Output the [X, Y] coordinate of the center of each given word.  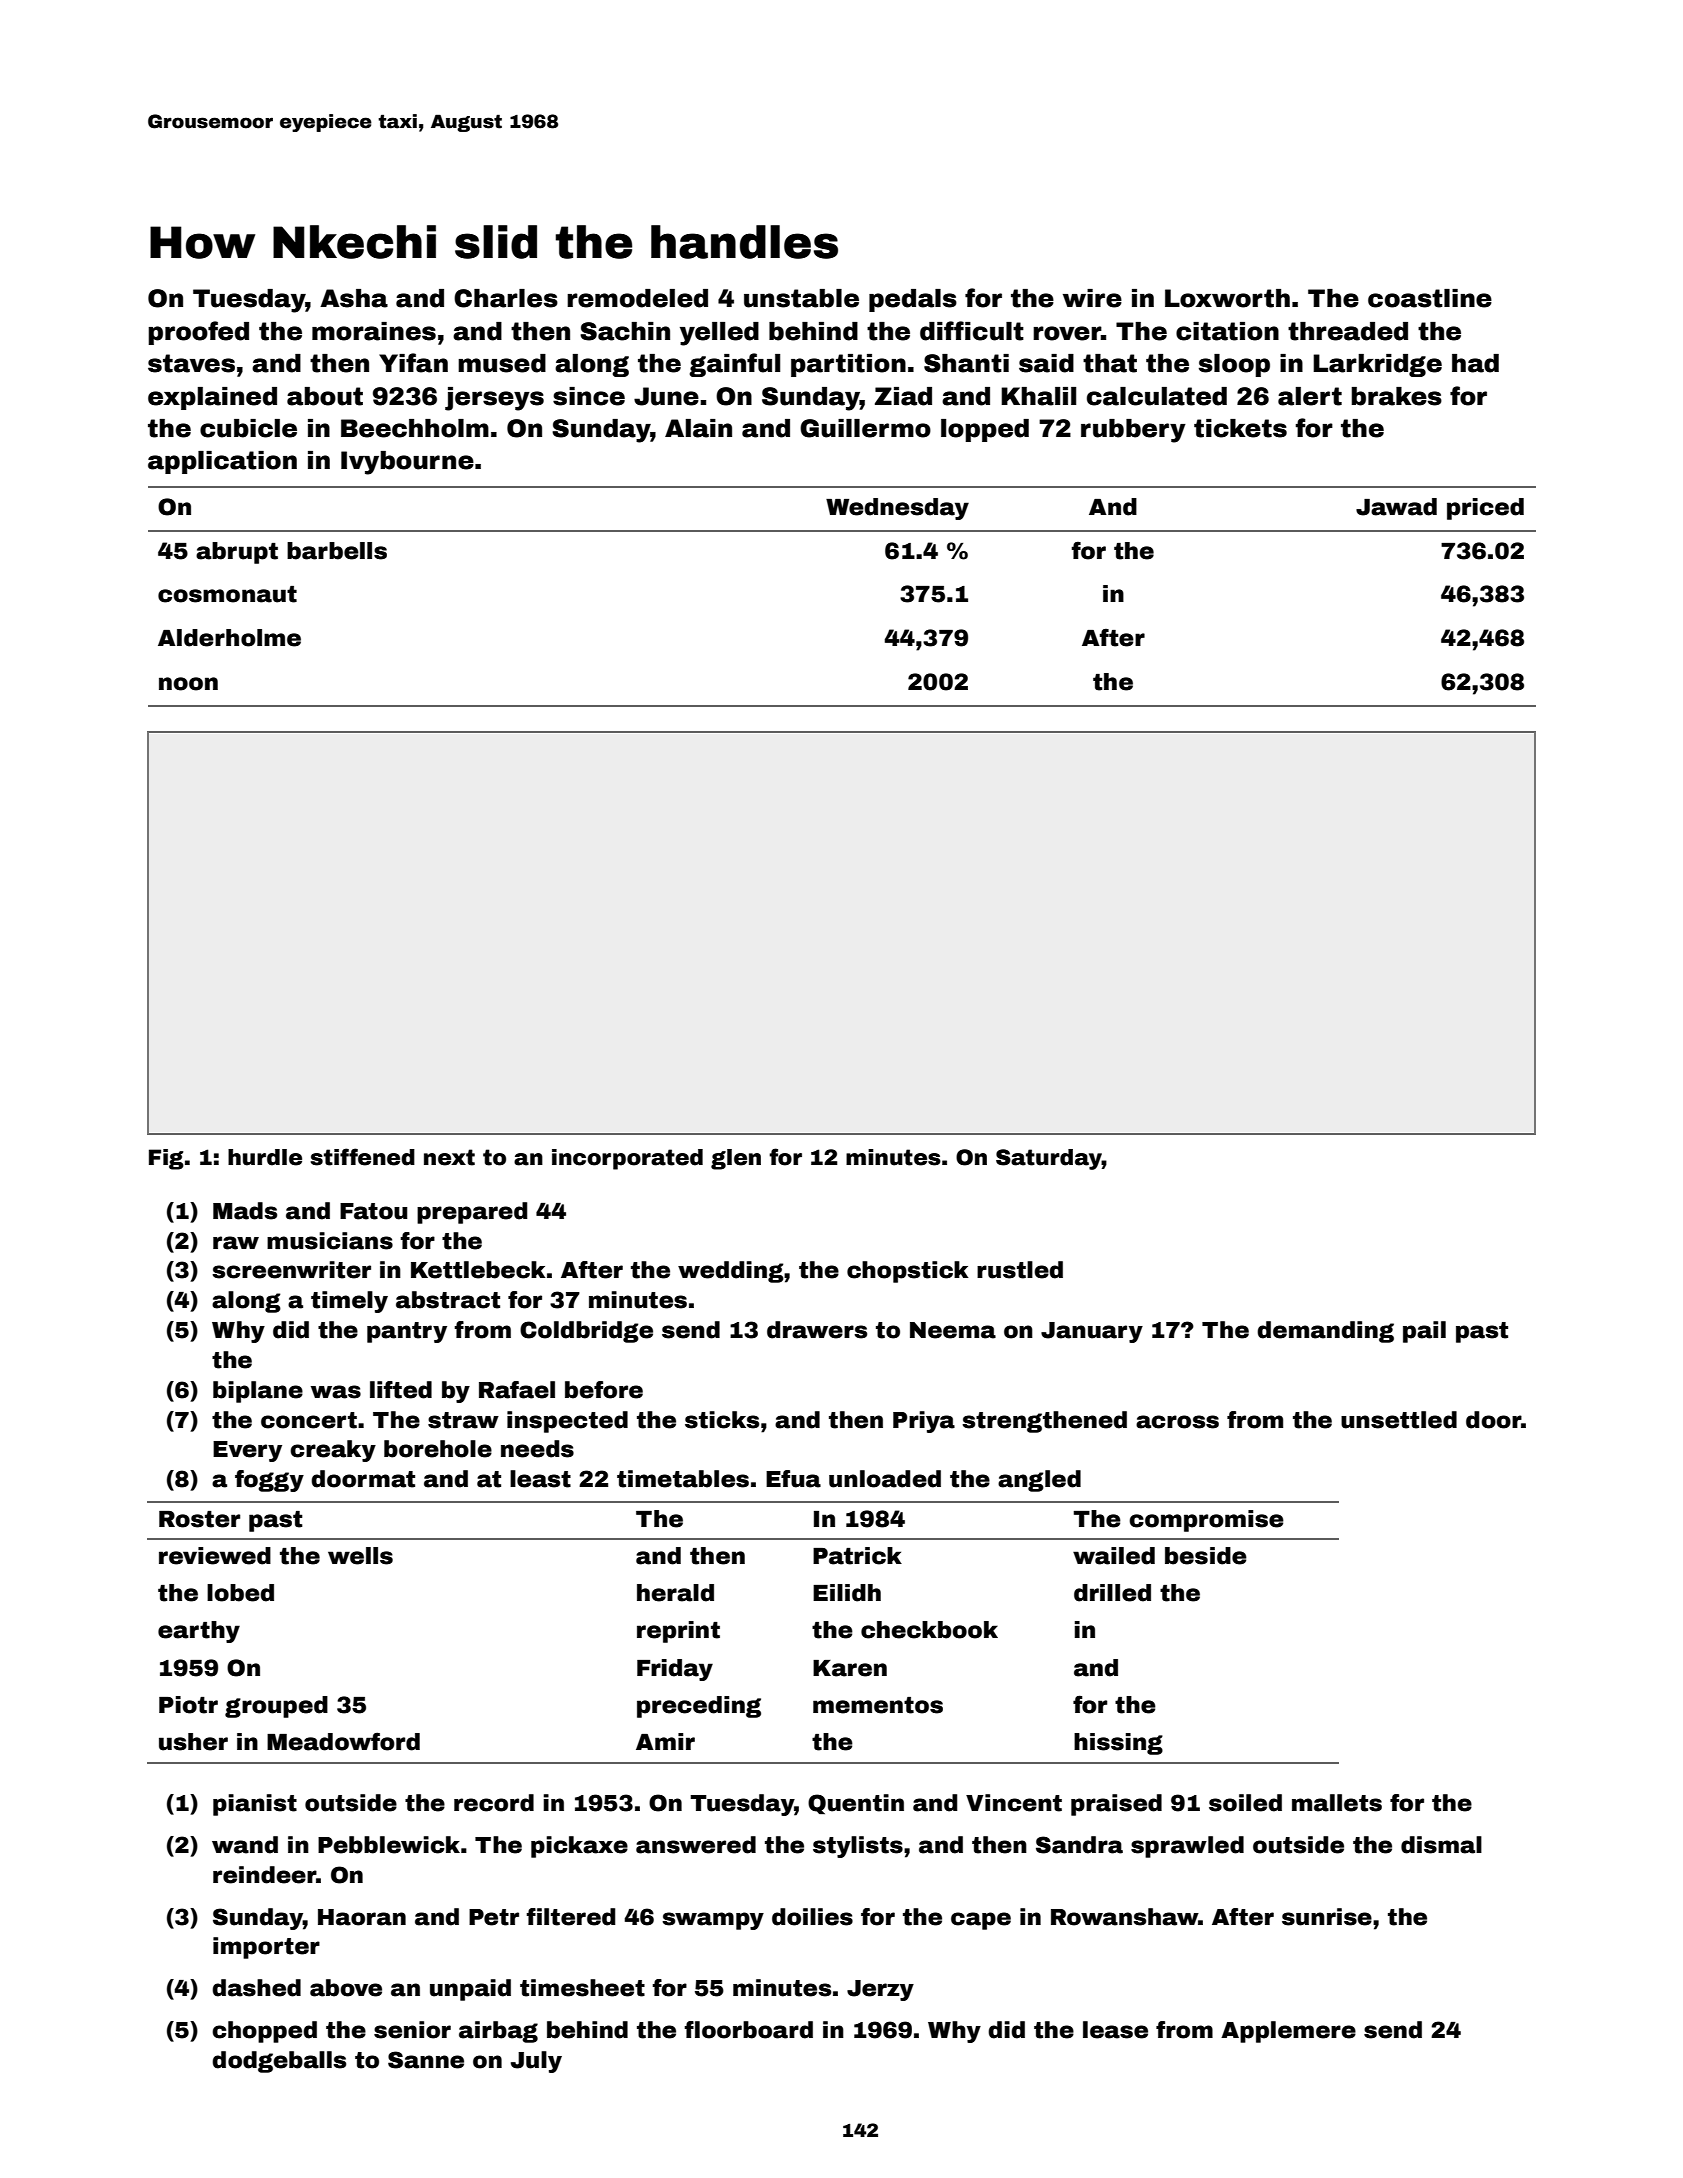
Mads [245, 1211]
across [1177, 1422]
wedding [731, 1272]
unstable [801, 298]
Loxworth [1227, 298]
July [536, 2062]
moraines [374, 331]
